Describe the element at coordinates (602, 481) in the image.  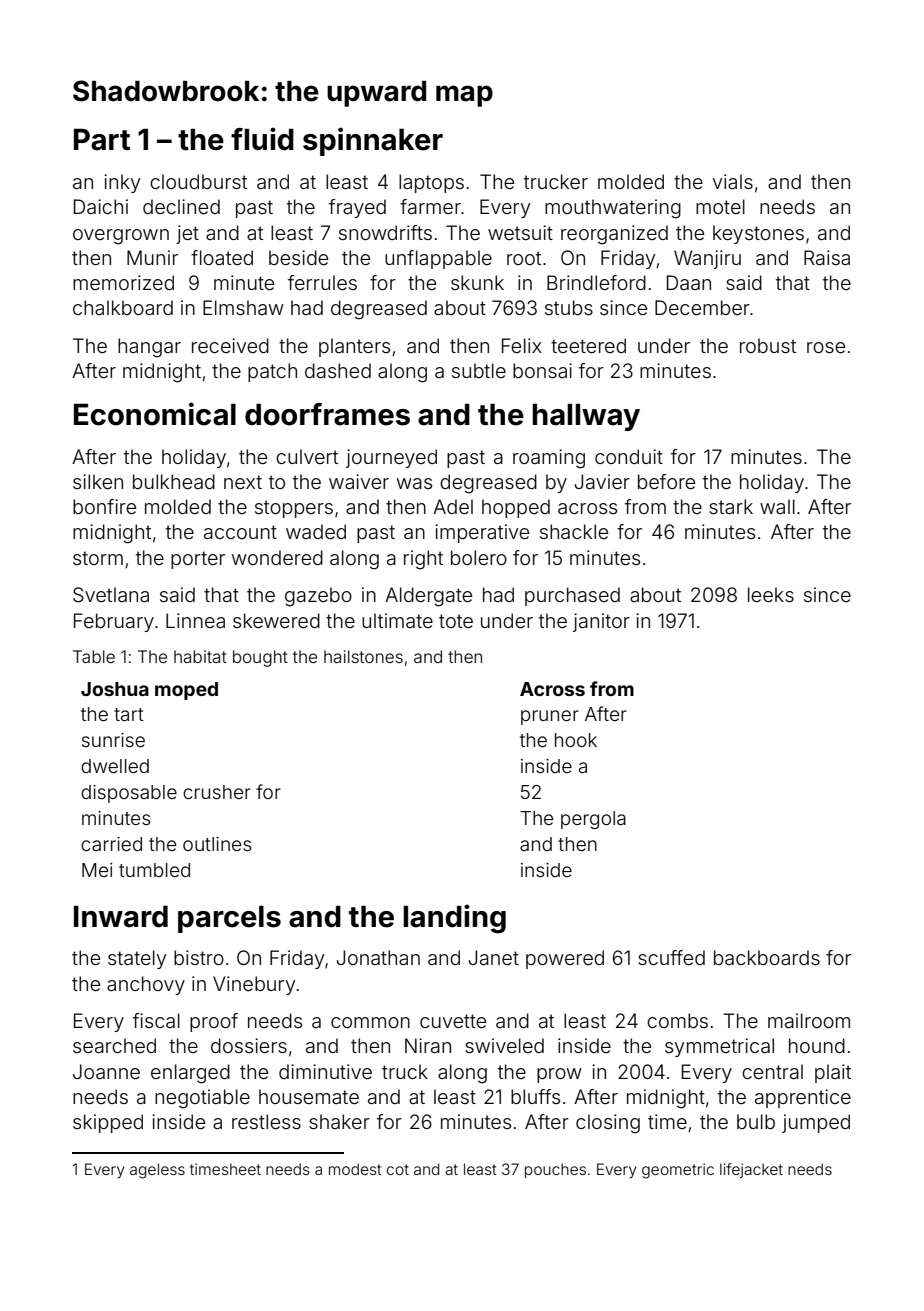
I see `Javier` at that location.
